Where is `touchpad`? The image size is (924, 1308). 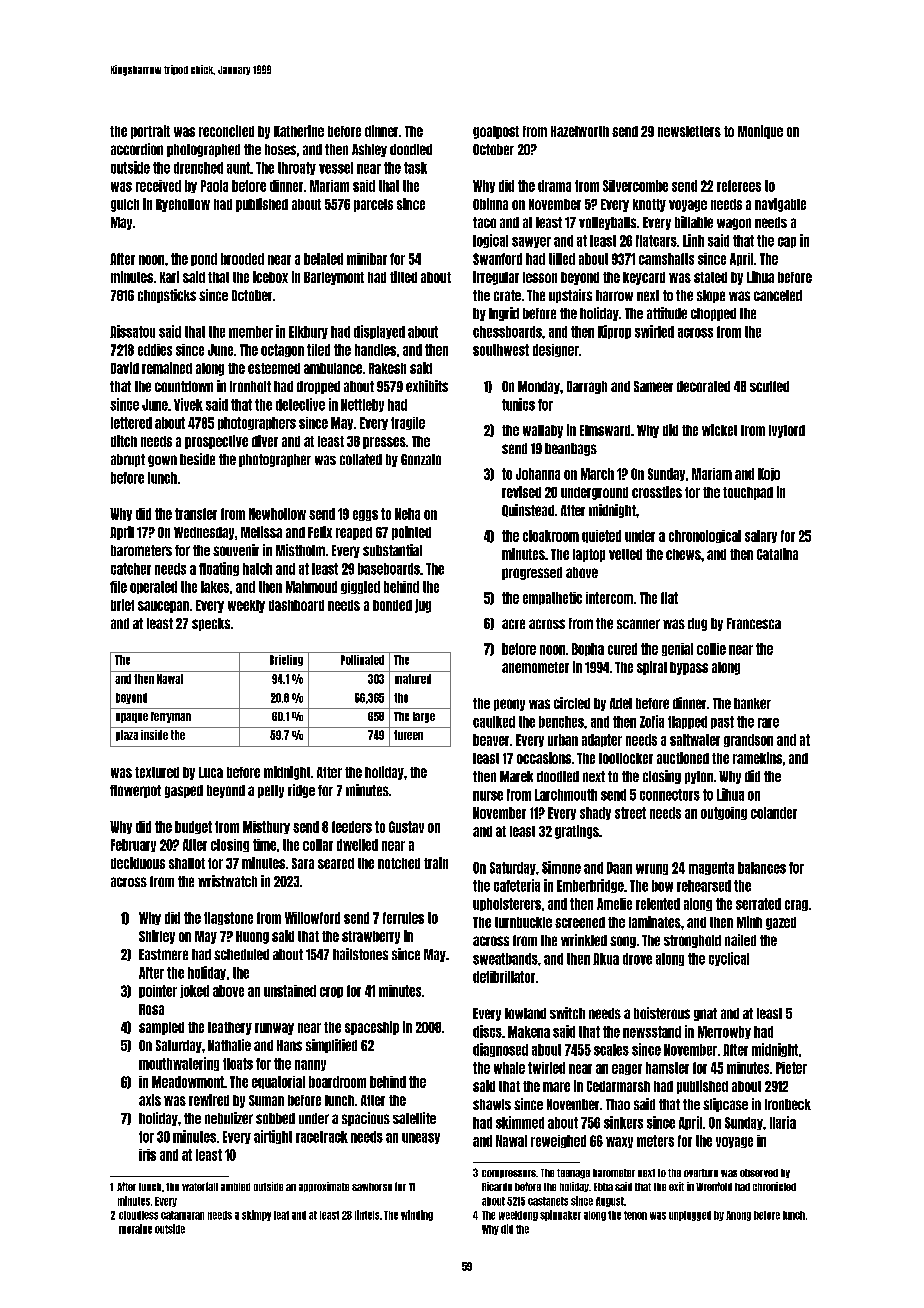 touchpad is located at coordinates (748, 493).
